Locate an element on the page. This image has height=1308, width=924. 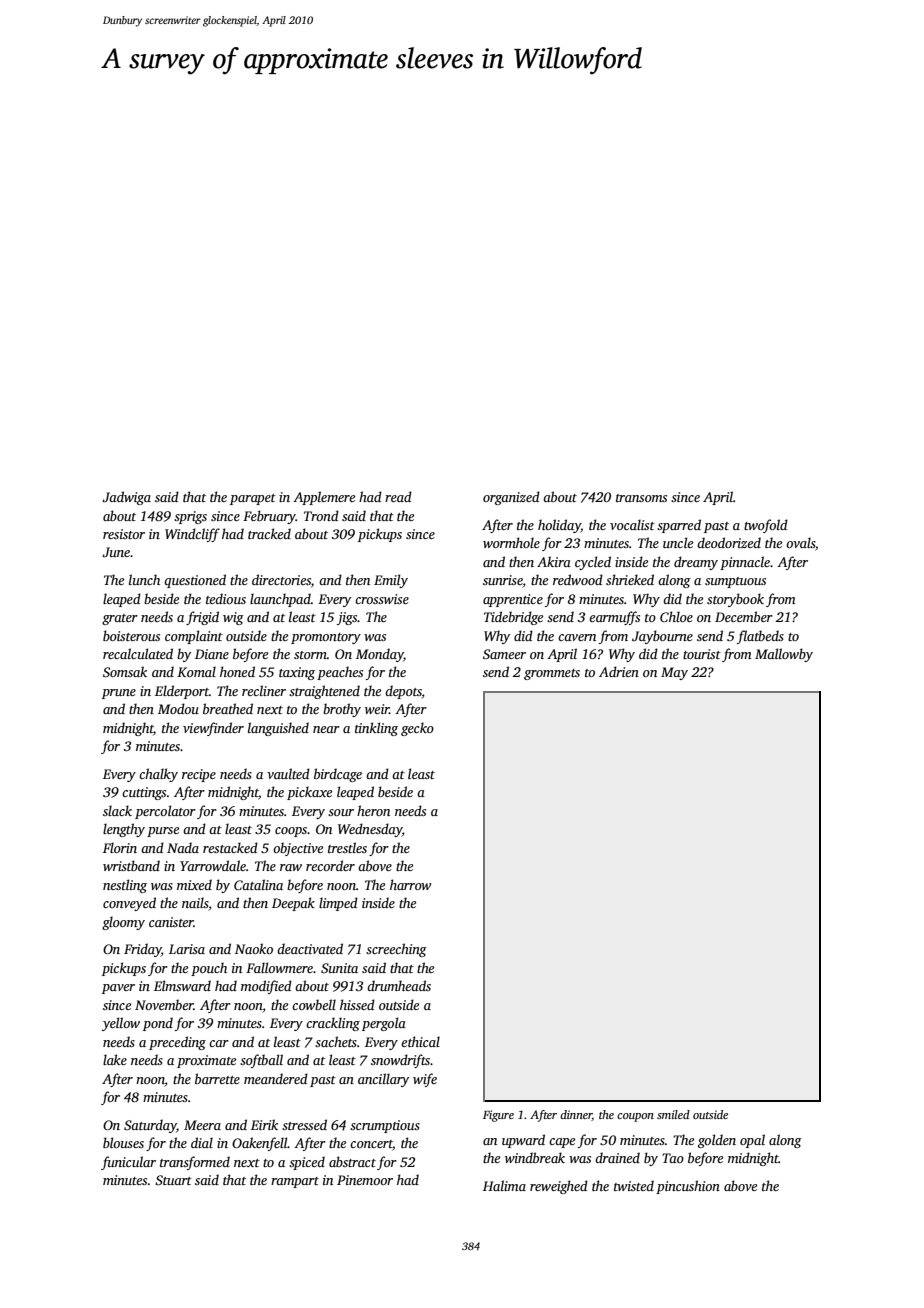
read is located at coordinates (398, 496).
